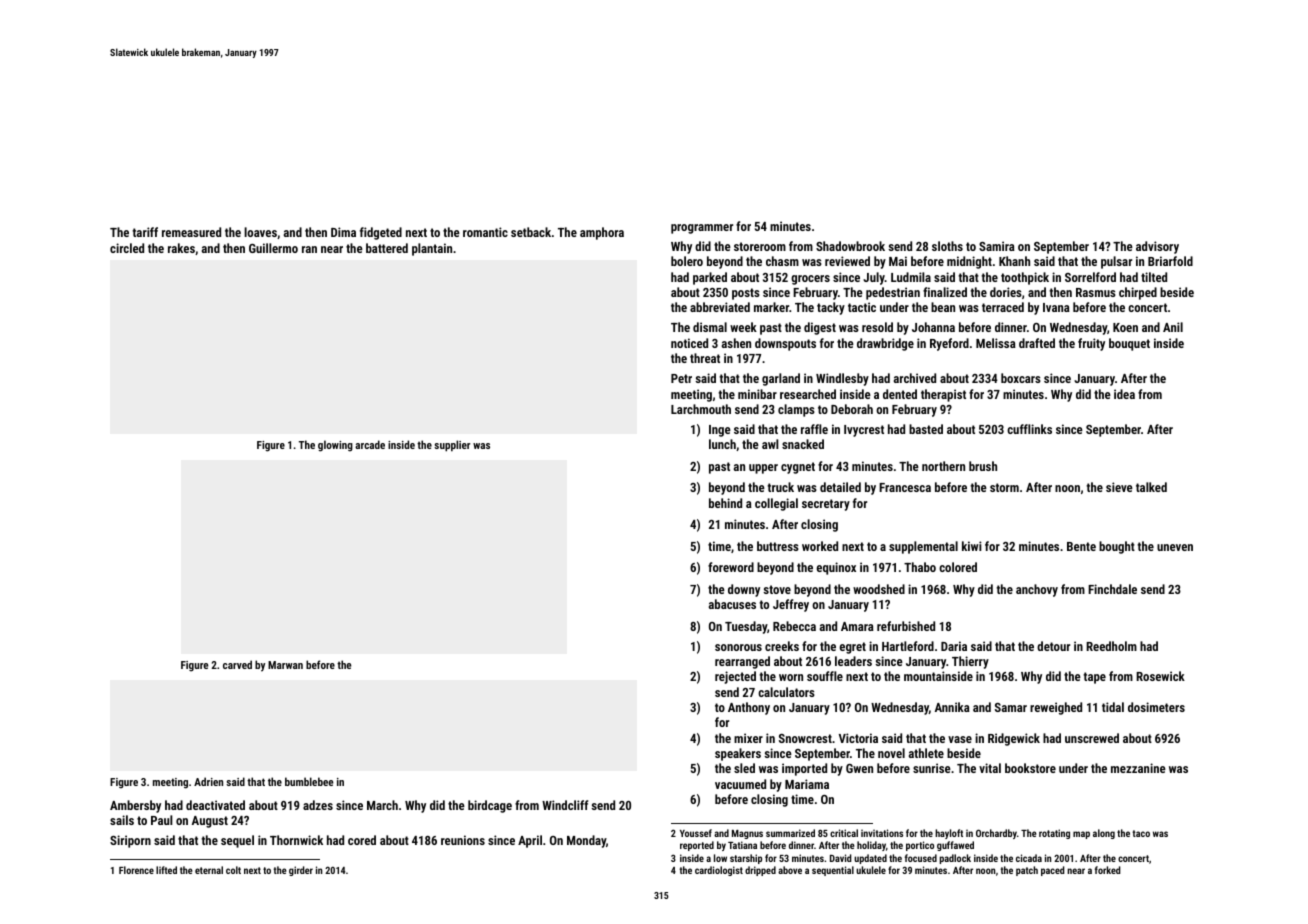  I want to click on creeks, so click(782, 646).
